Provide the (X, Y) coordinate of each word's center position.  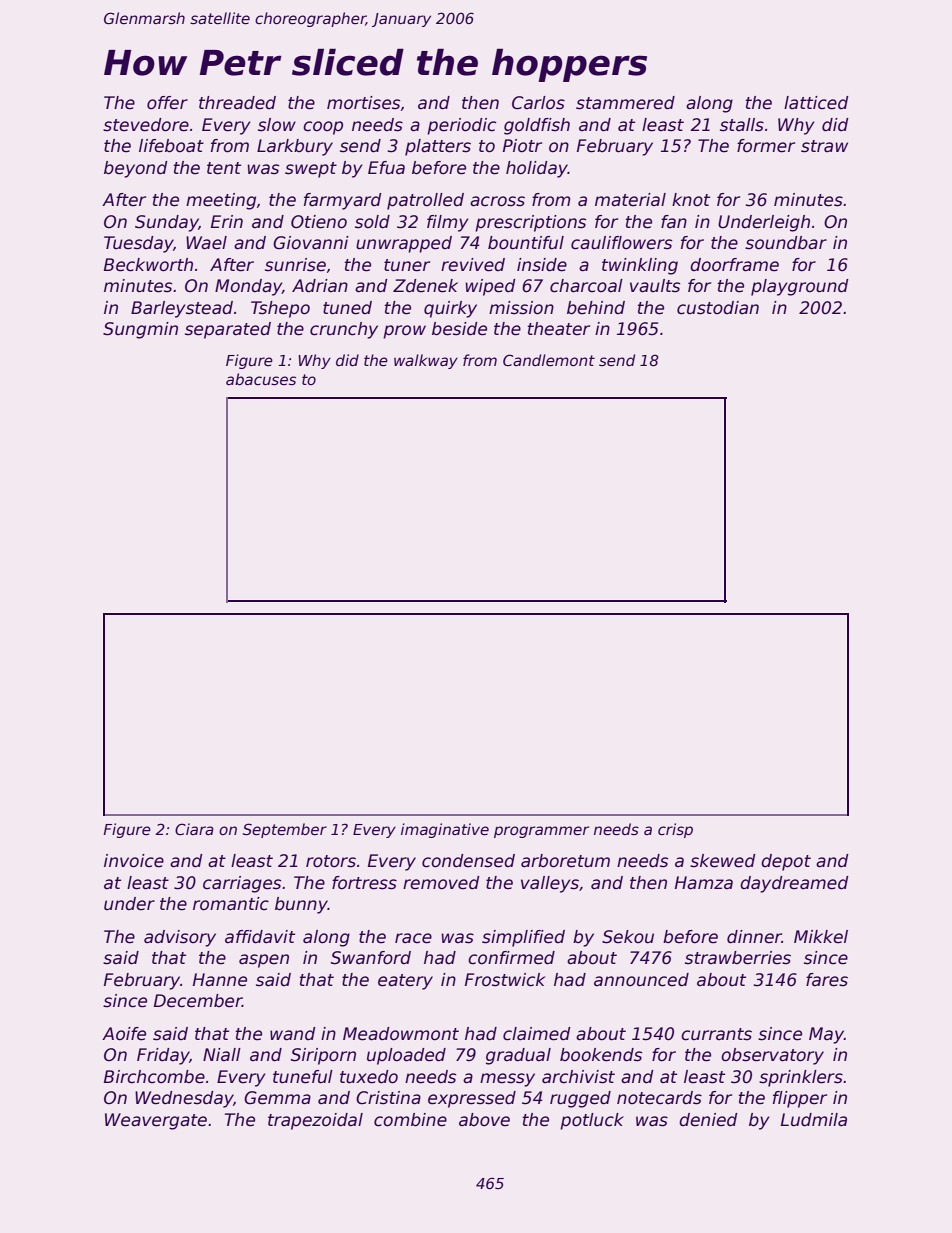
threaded (237, 103)
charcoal (586, 286)
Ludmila (814, 1120)
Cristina (388, 1098)
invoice (134, 861)
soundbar (786, 243)
